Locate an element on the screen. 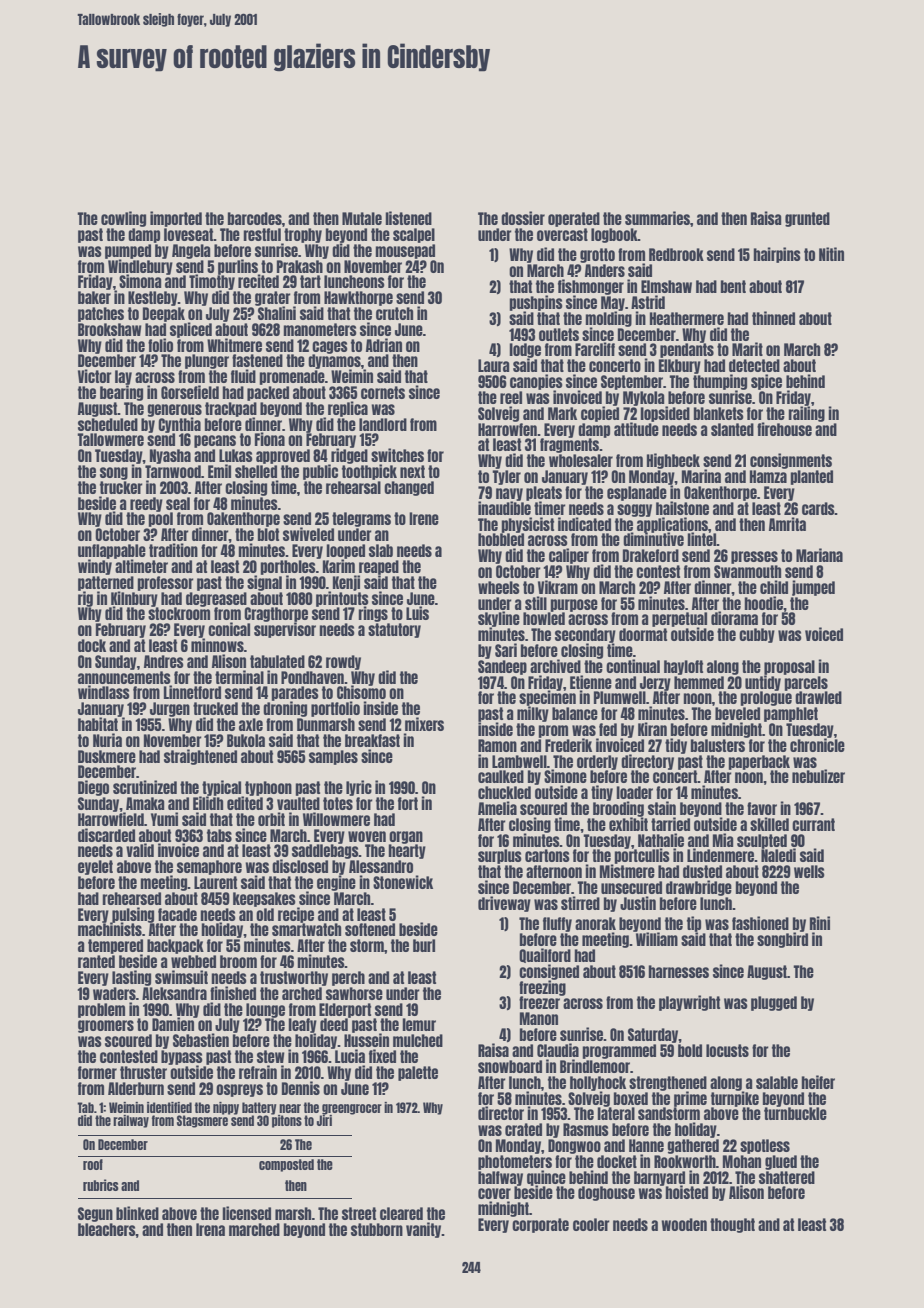 The image size is (924, 1308). thought is located at coordinates (732, 1225).
